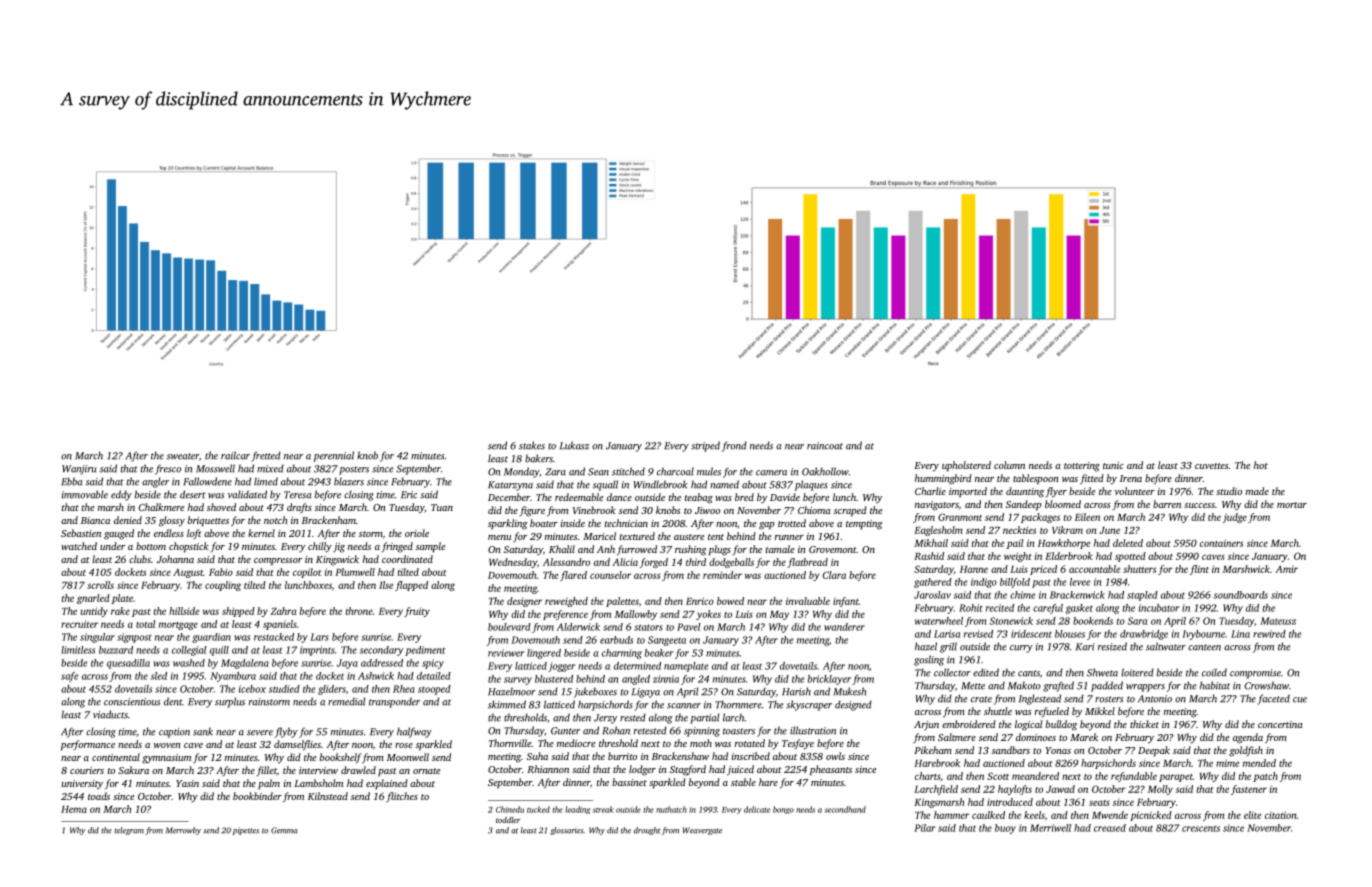  What do you see at coordinates (319, 637) in the document?
I see `Lars` at bounding box center [319, 637].
